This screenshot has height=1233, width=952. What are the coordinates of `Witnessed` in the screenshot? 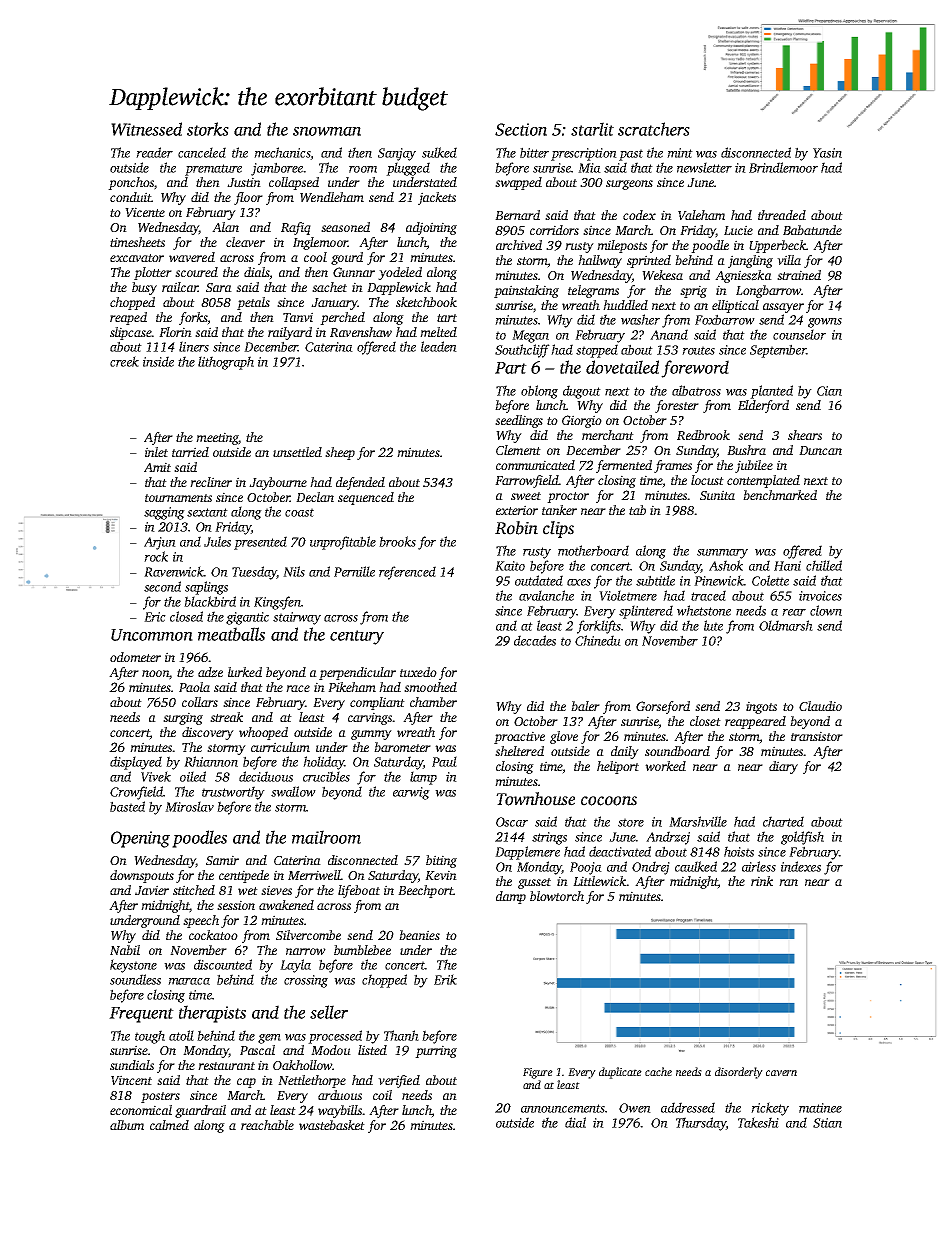 It's located at (146, 129).
